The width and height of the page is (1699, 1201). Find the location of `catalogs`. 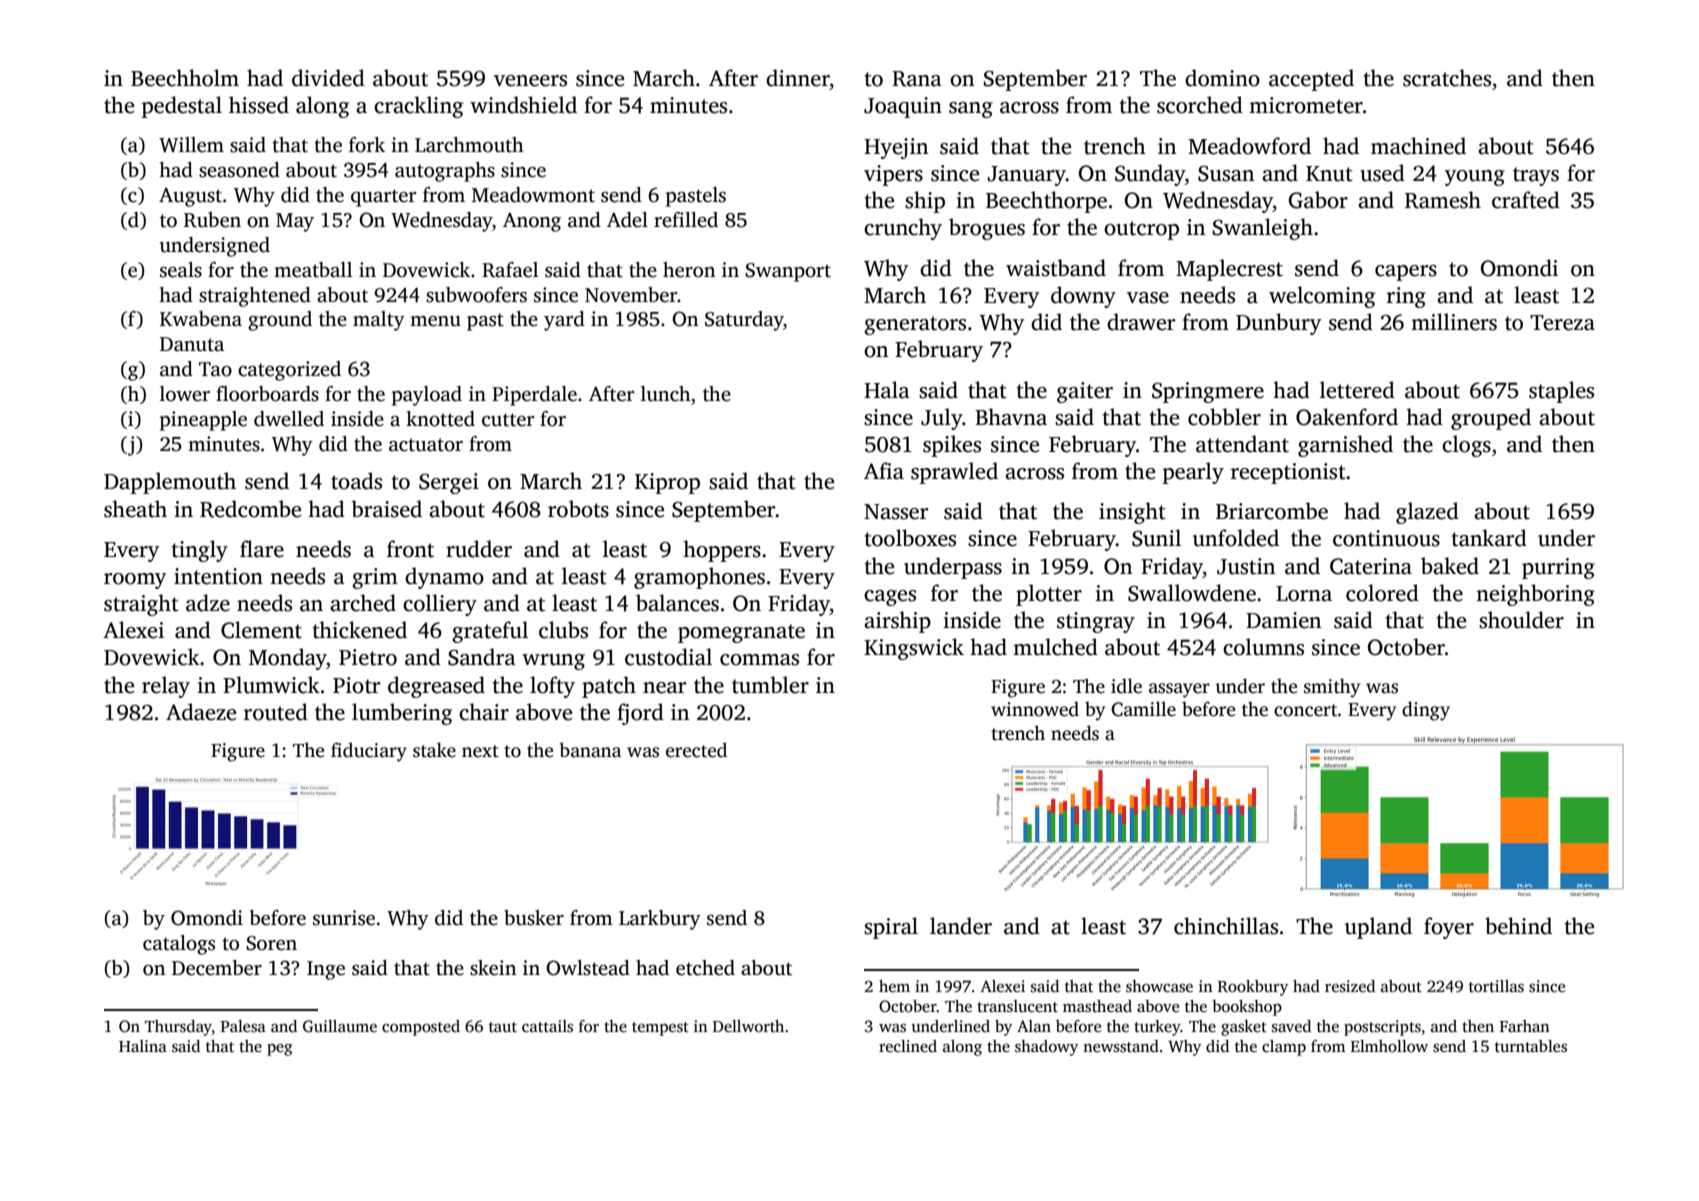

catalogs is located at coordinates (179, 945).
